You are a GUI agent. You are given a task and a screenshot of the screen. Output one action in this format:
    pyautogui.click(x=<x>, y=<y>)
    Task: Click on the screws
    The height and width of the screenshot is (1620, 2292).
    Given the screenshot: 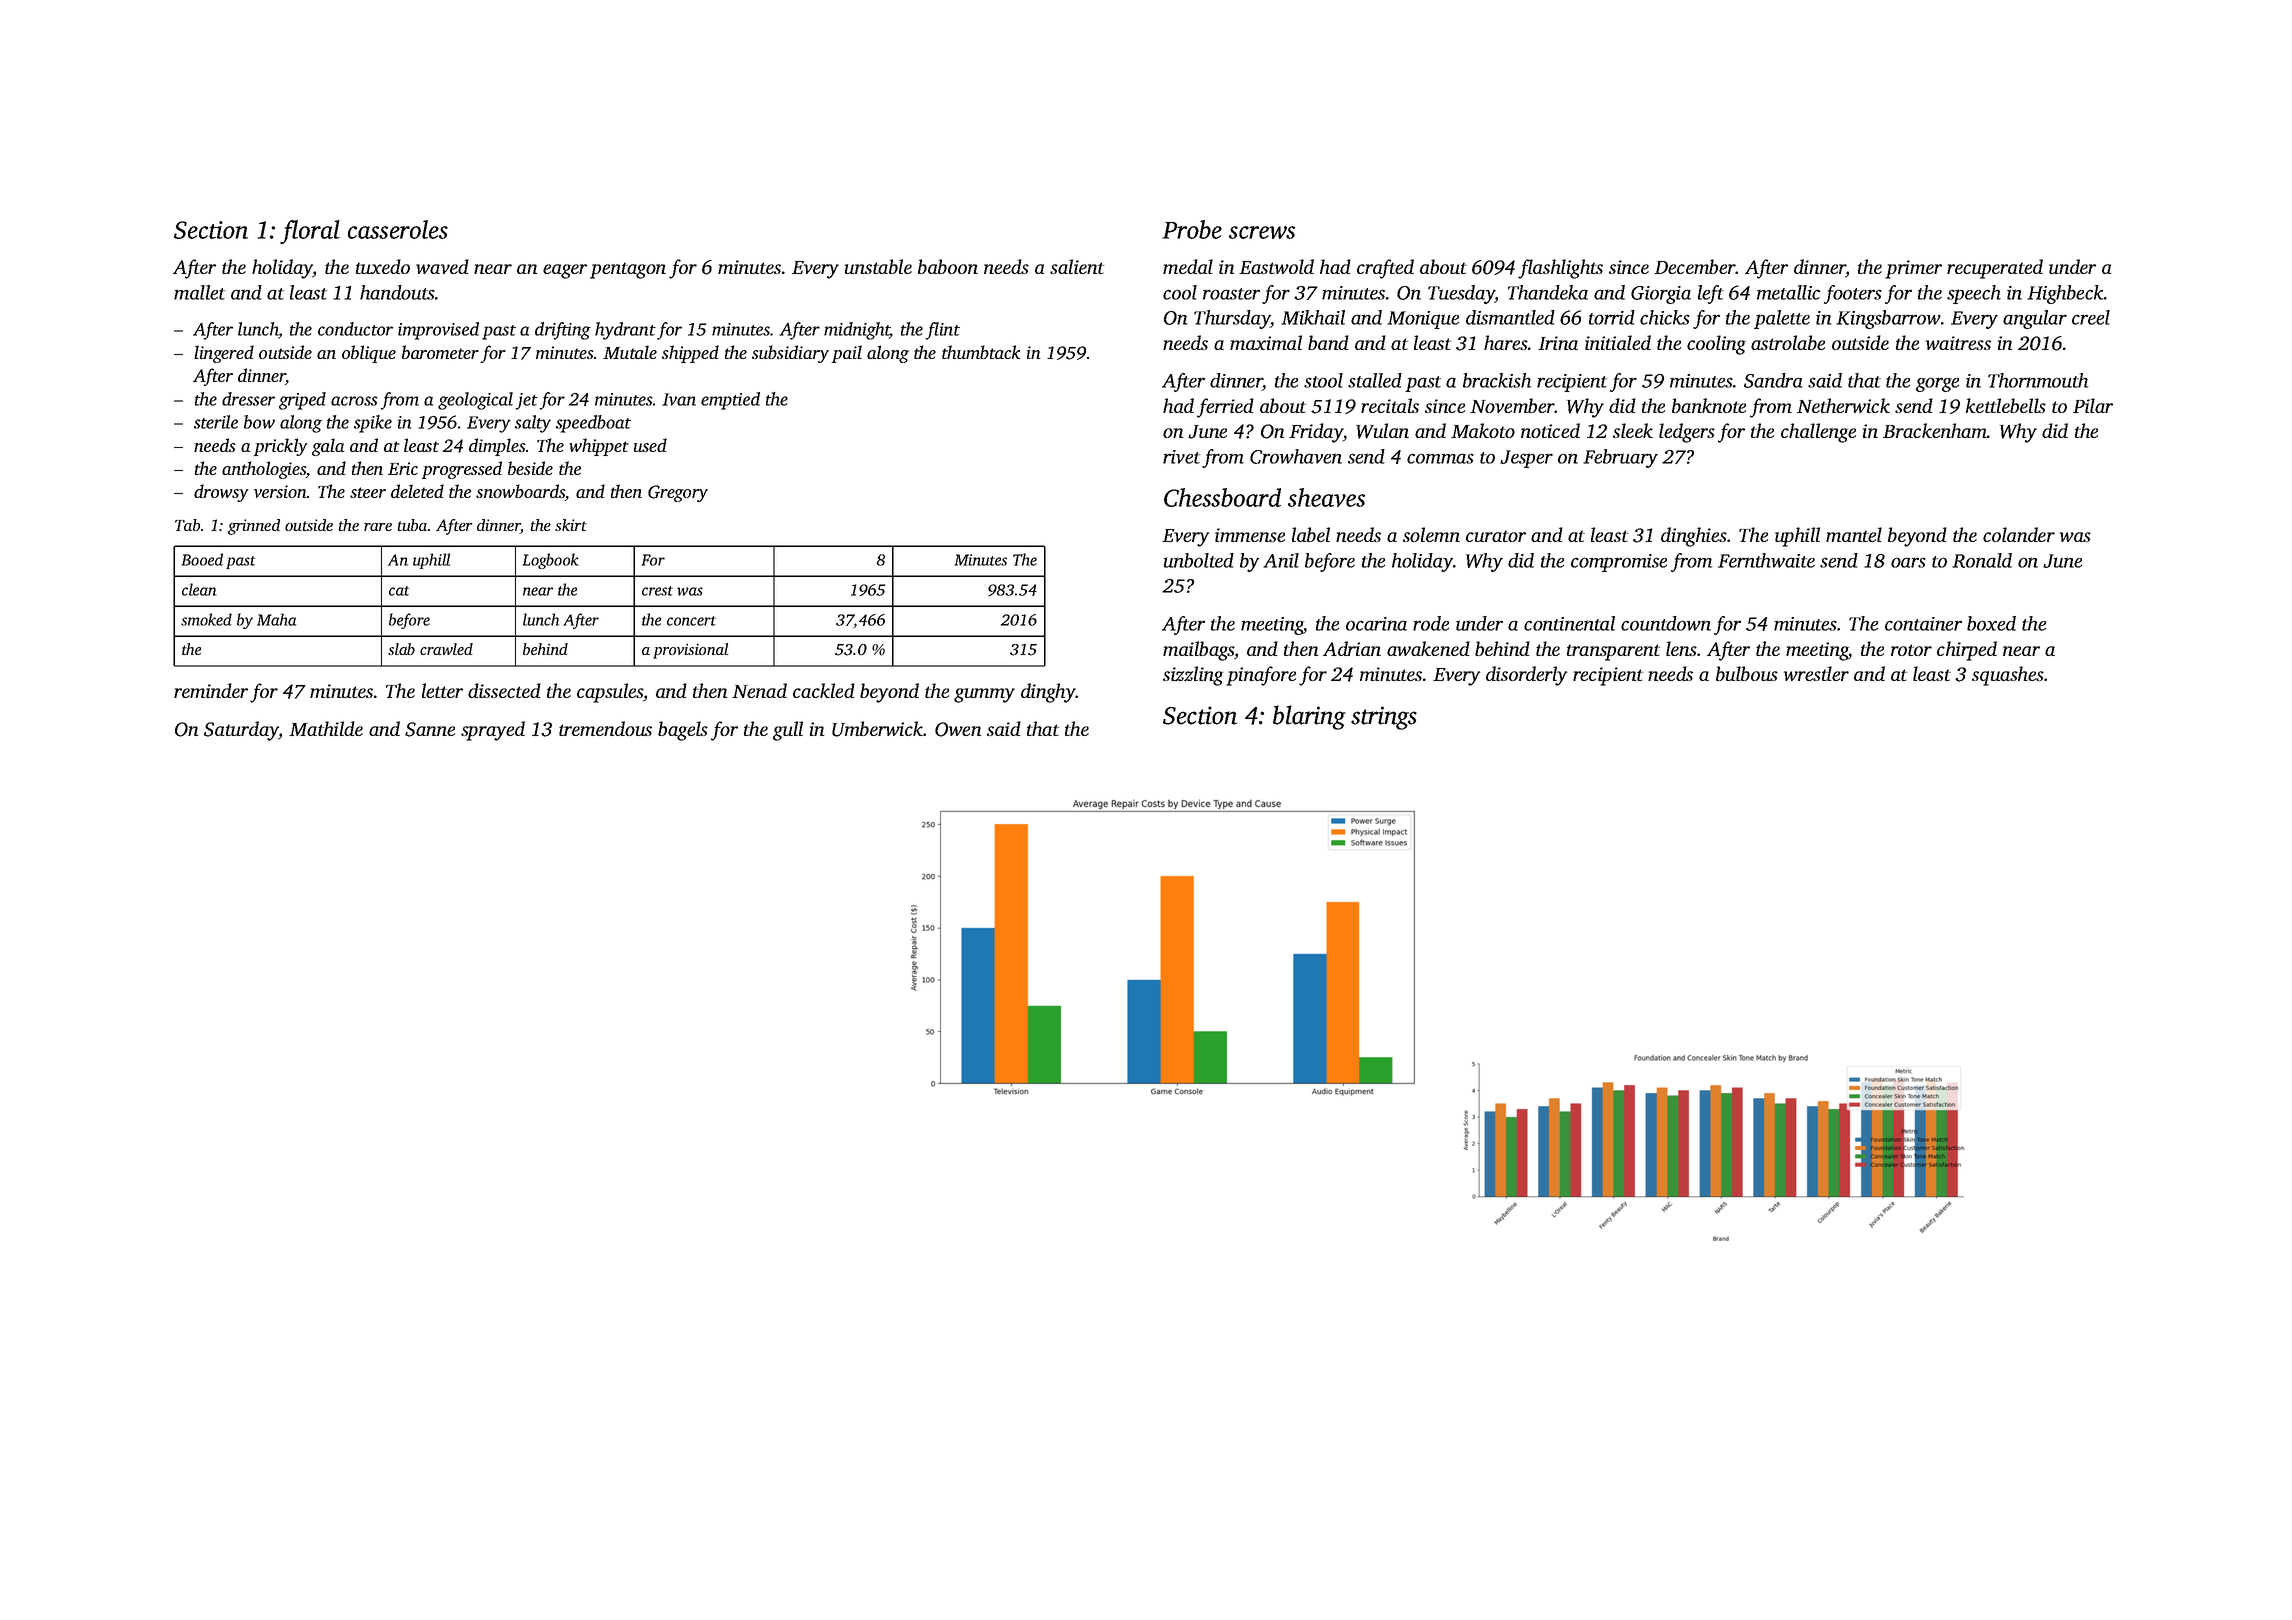 What is the action you would take?
    pyautogui.click(x=1262, y=232)
